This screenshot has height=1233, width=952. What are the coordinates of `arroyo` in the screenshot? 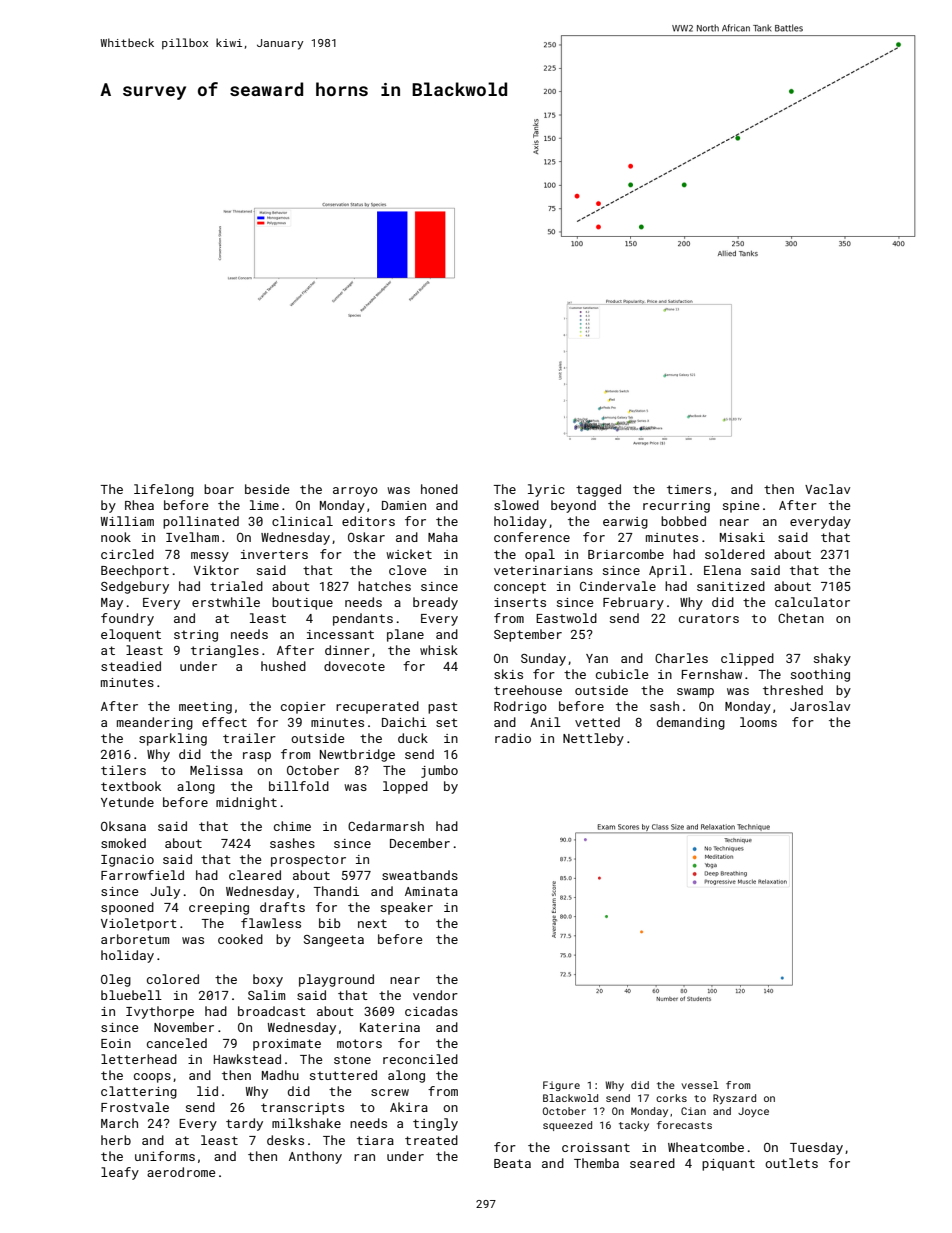 It's located at (355, 492).
